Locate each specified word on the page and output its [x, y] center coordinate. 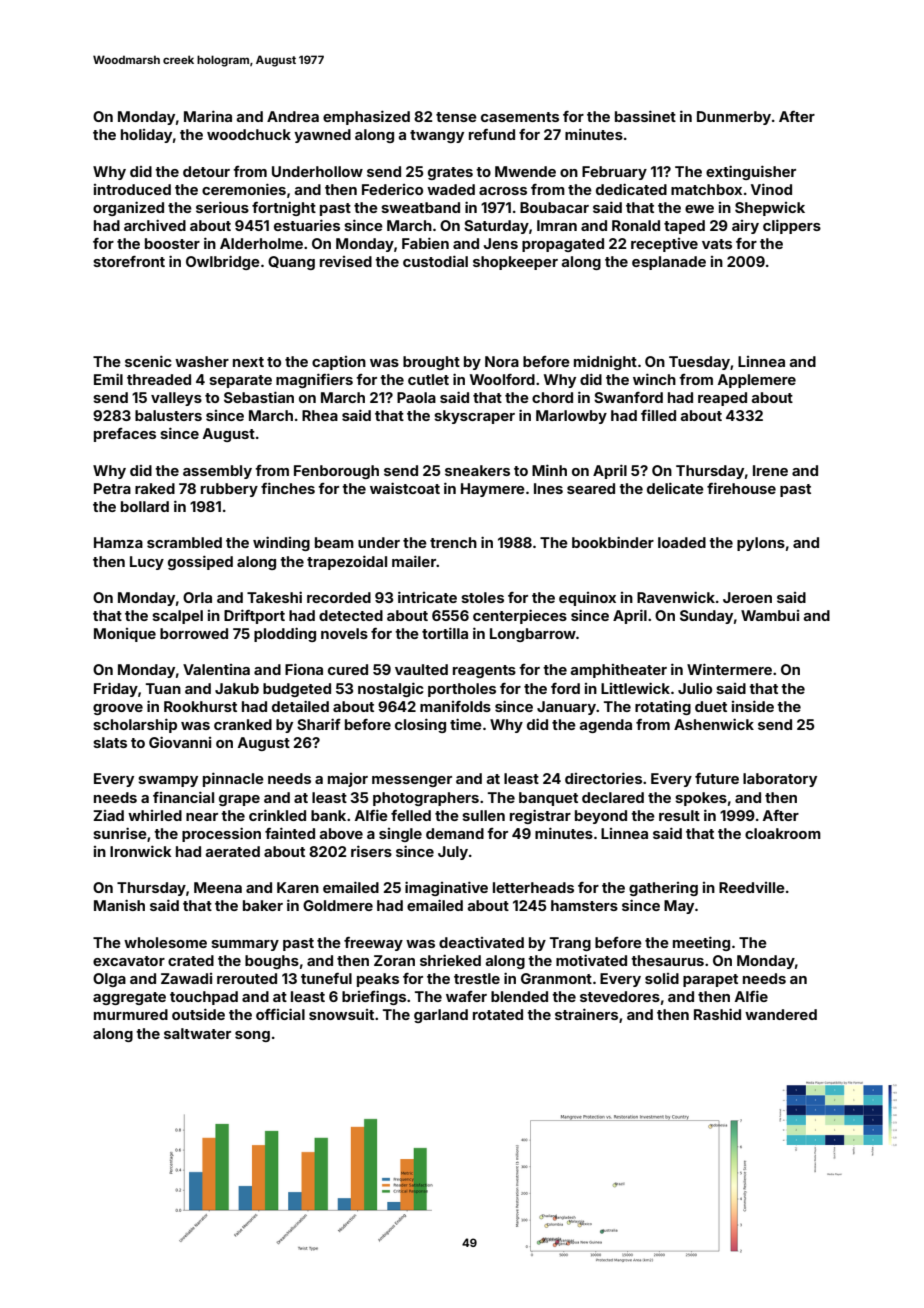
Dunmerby [734, 118]
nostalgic [391, 689]
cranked [243, 724]
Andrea [293, 116]
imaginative [446, 888]
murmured [131, 1014]
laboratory [780, 780]
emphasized [366, 117]
